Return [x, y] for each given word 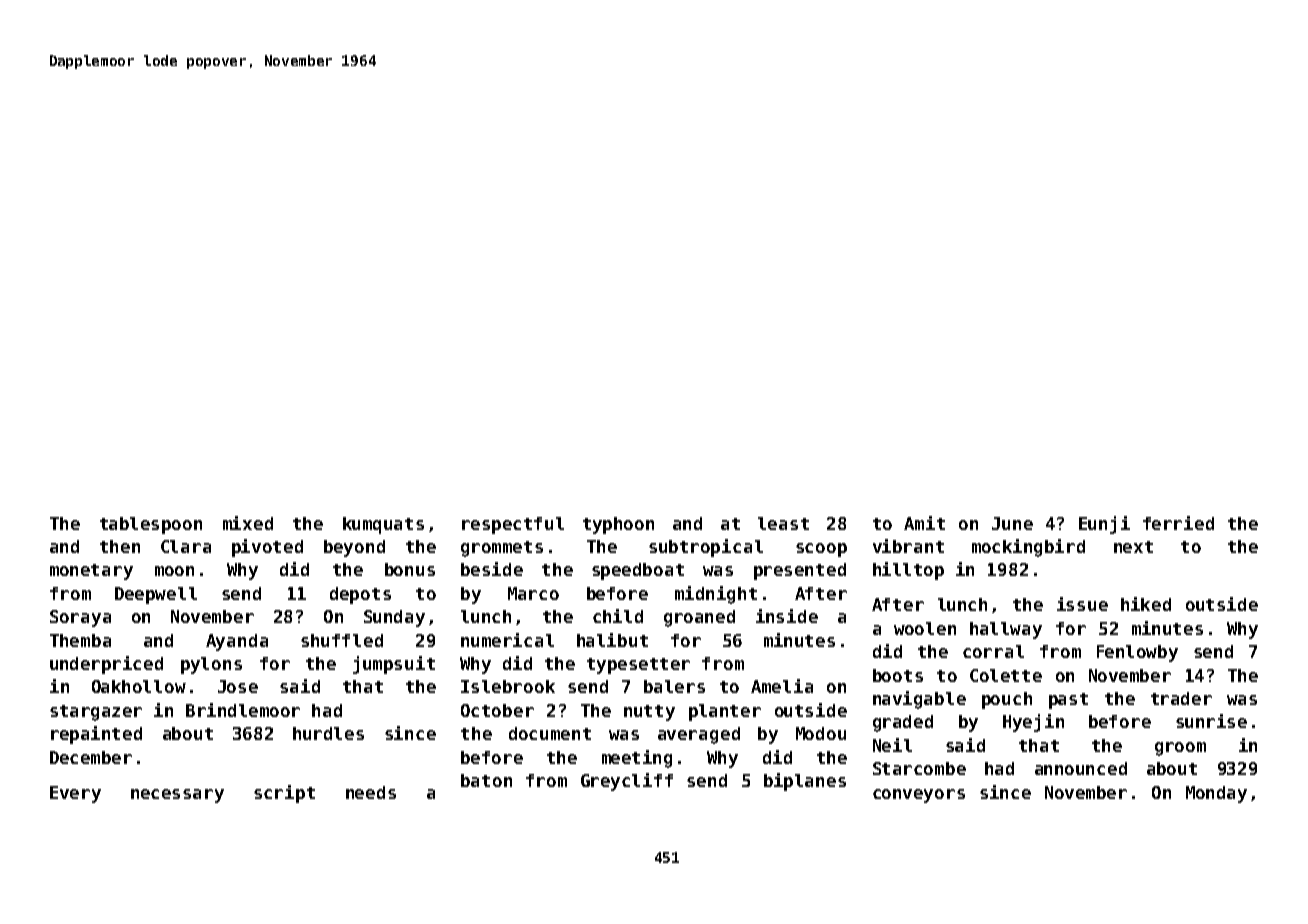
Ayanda [237, 642]
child [618, 616]
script [284, 794]
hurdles [328, 733]
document [550, 733]
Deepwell [156, 595]
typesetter [638, 666]
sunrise [1211, 721]
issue [1082, 604]
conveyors [919, 796]
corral [993, 651]
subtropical [706, 548]
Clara [186, 546]
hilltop [908, 571]
